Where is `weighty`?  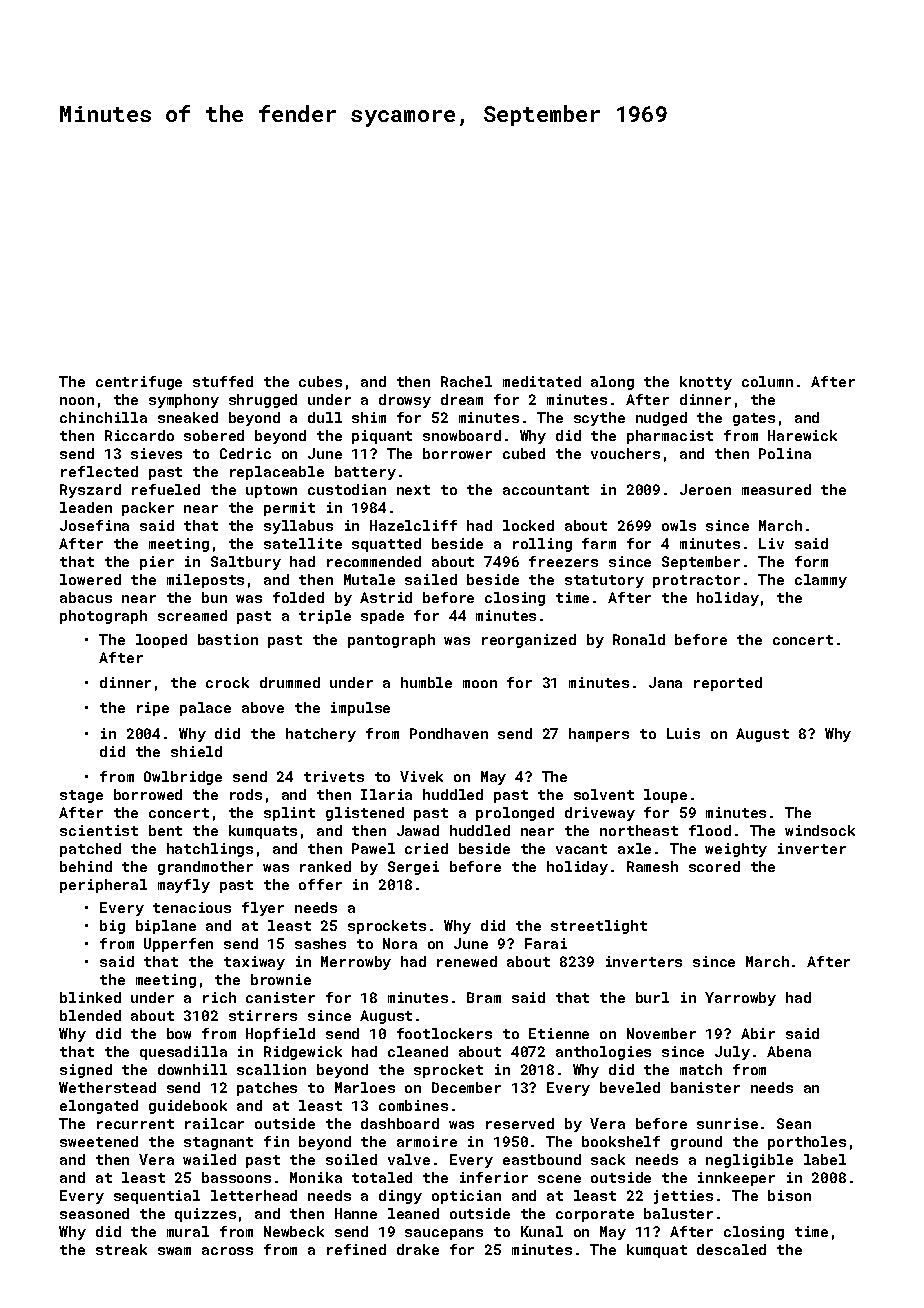
weighty is located at coordinates (736, 850).
